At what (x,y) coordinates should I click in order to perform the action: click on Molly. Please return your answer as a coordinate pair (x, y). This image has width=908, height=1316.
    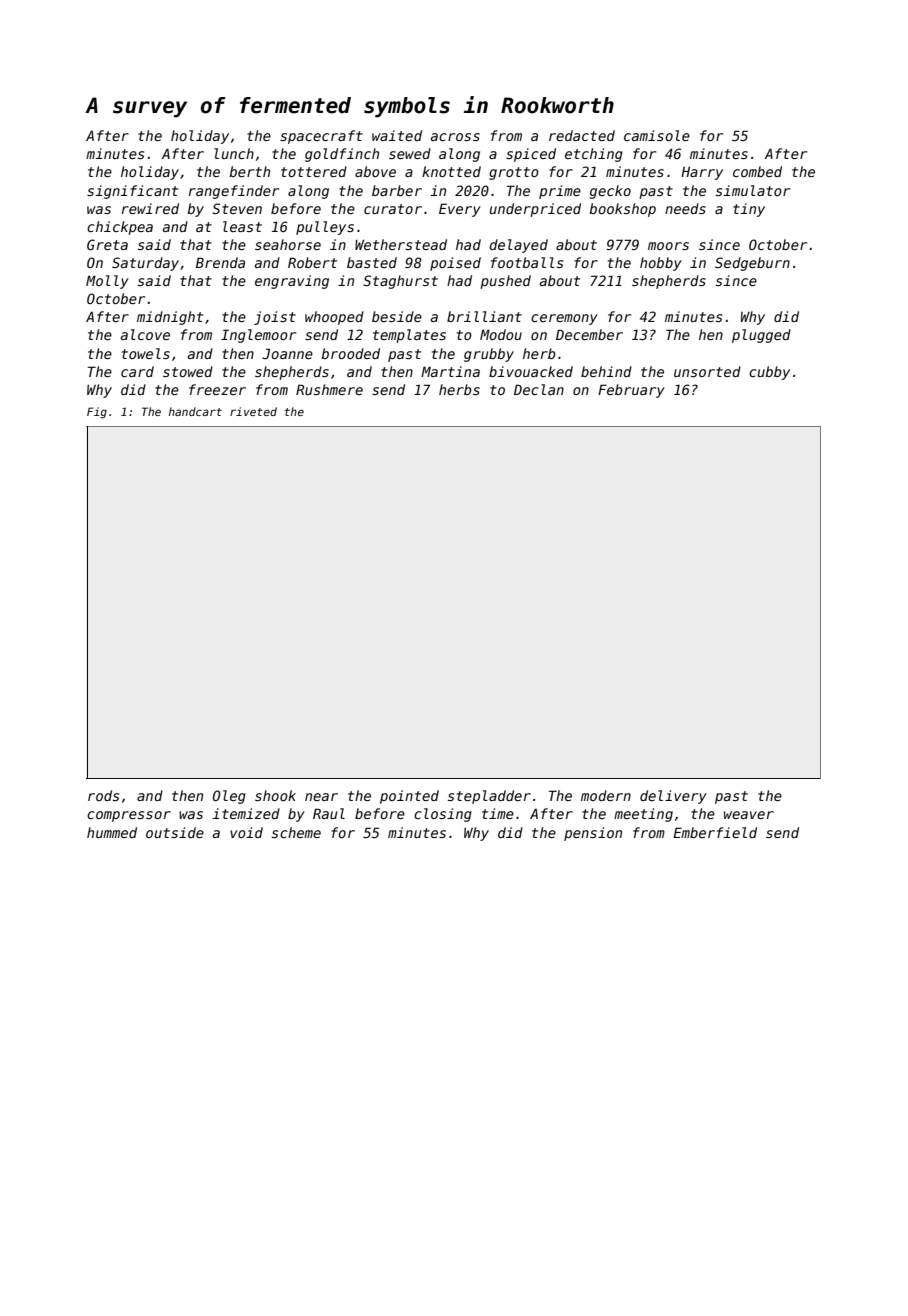
    Looking at the image, I should click on (107, 282).
